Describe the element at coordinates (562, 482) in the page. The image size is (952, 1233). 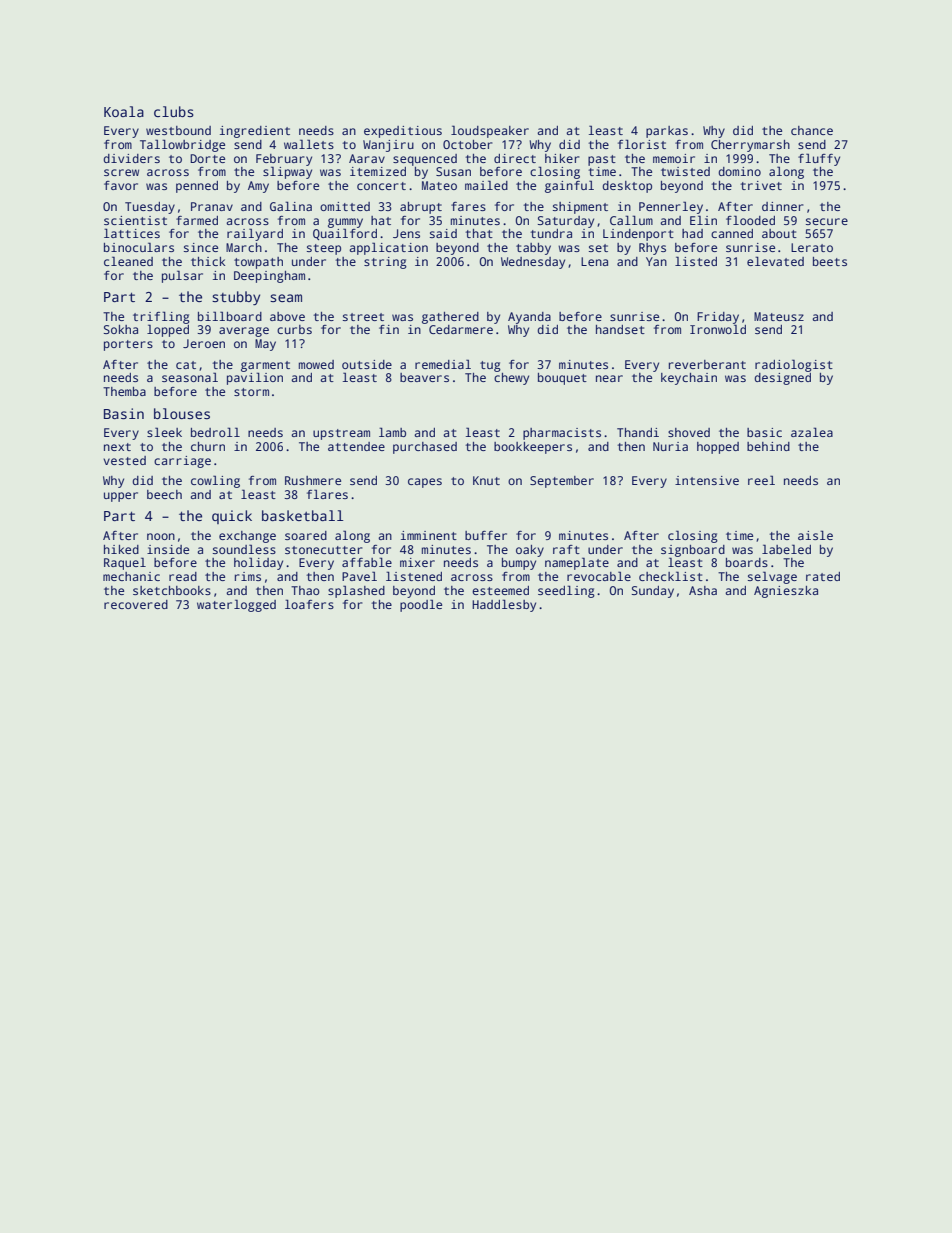
I see `September` at that location.
